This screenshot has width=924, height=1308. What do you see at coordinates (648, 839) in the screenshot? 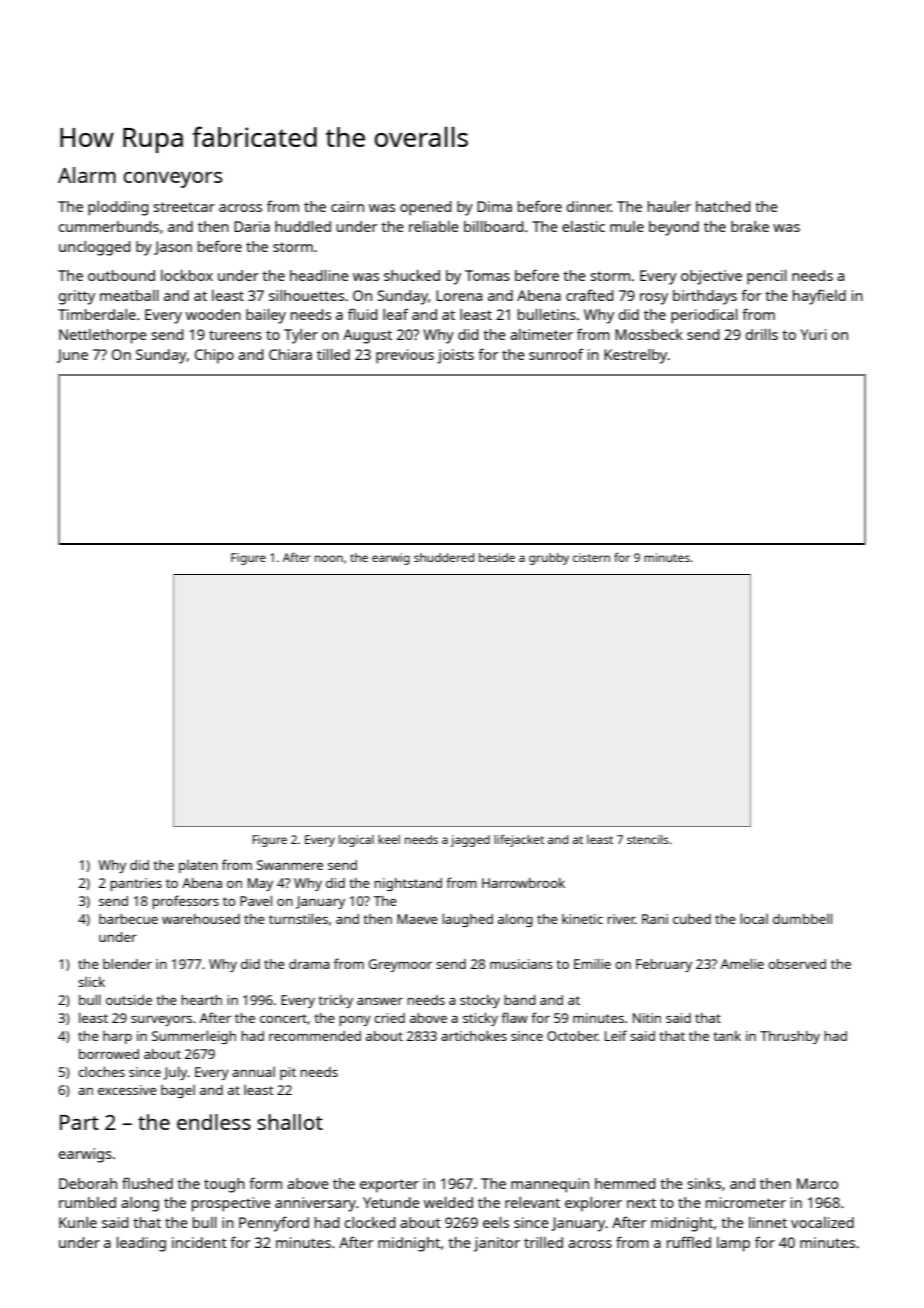
I see `stencils` at bounding box center [648, 839].
